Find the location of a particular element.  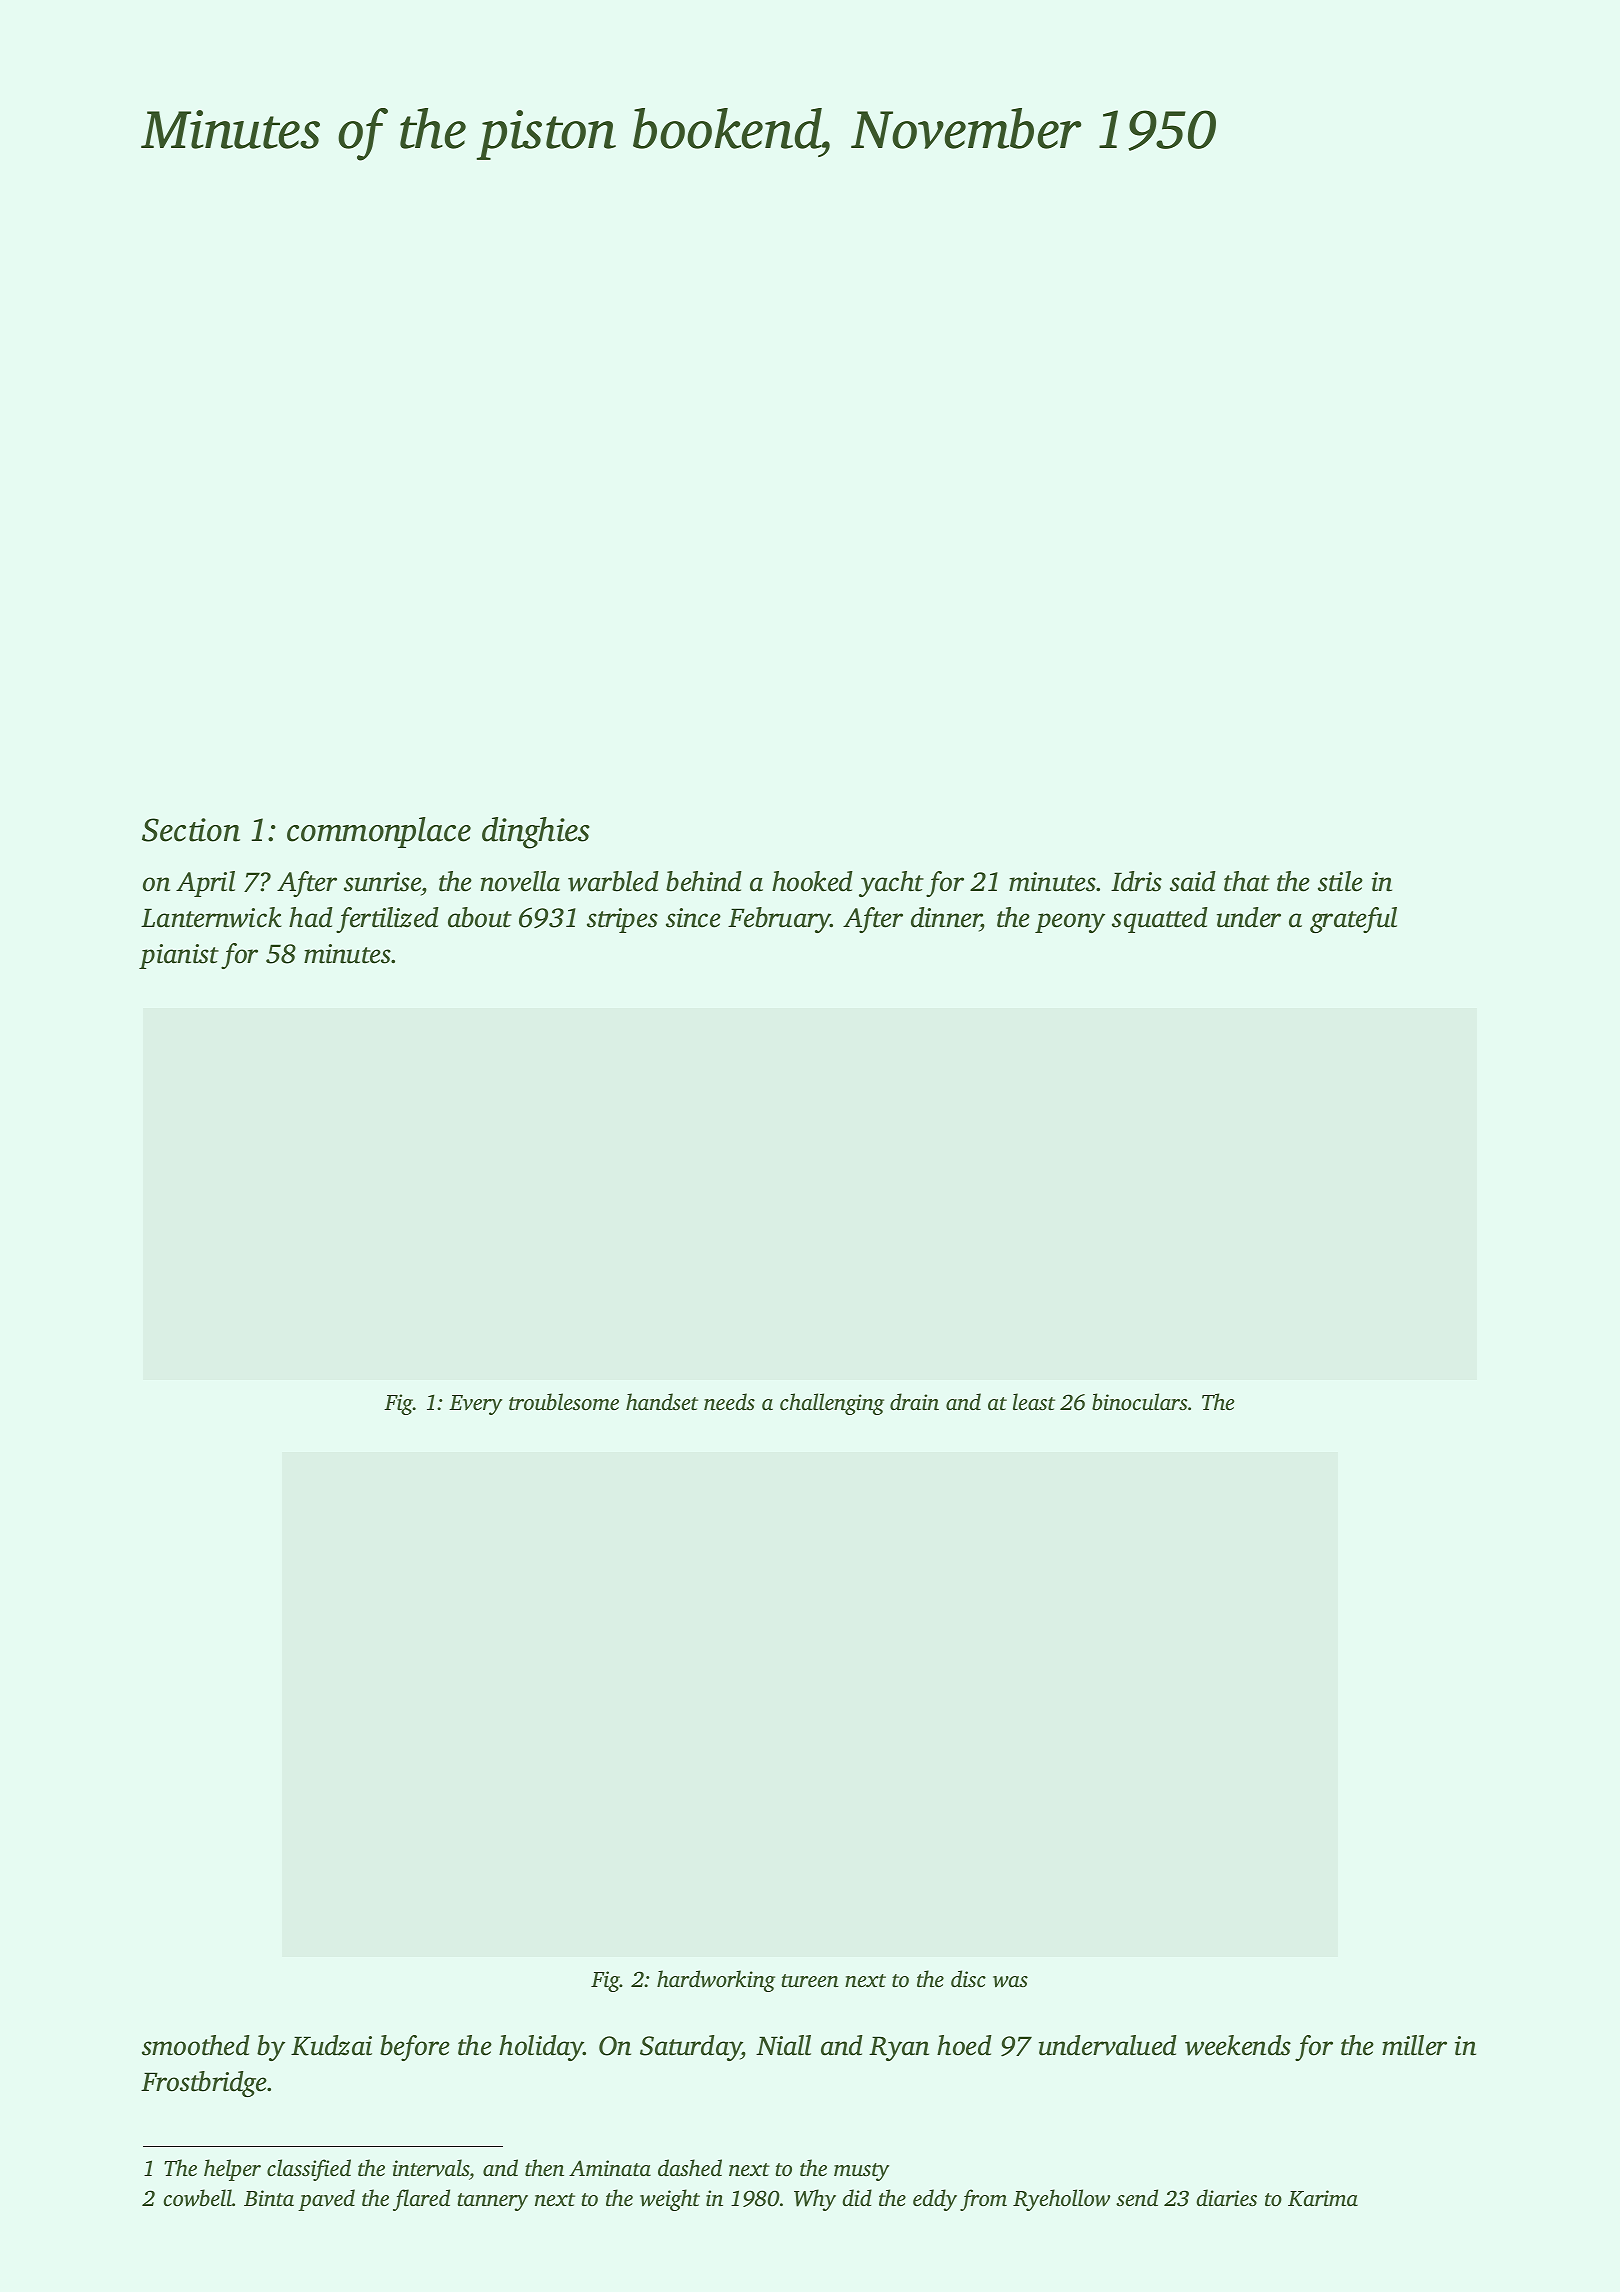

Every is located at coordinates (475, 1405).
